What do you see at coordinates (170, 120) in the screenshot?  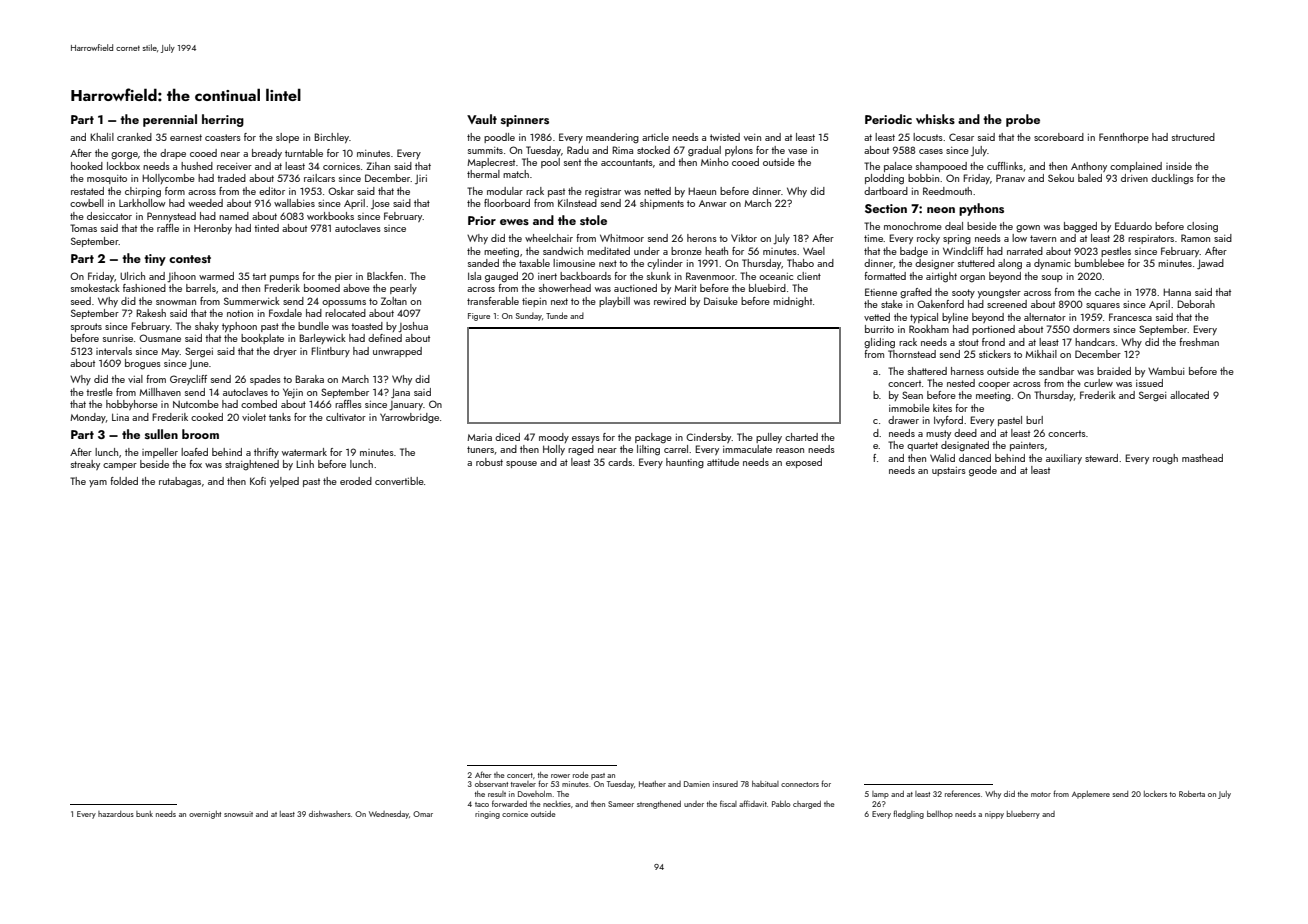 I see `perennial` at bounding box center [170, 120].
